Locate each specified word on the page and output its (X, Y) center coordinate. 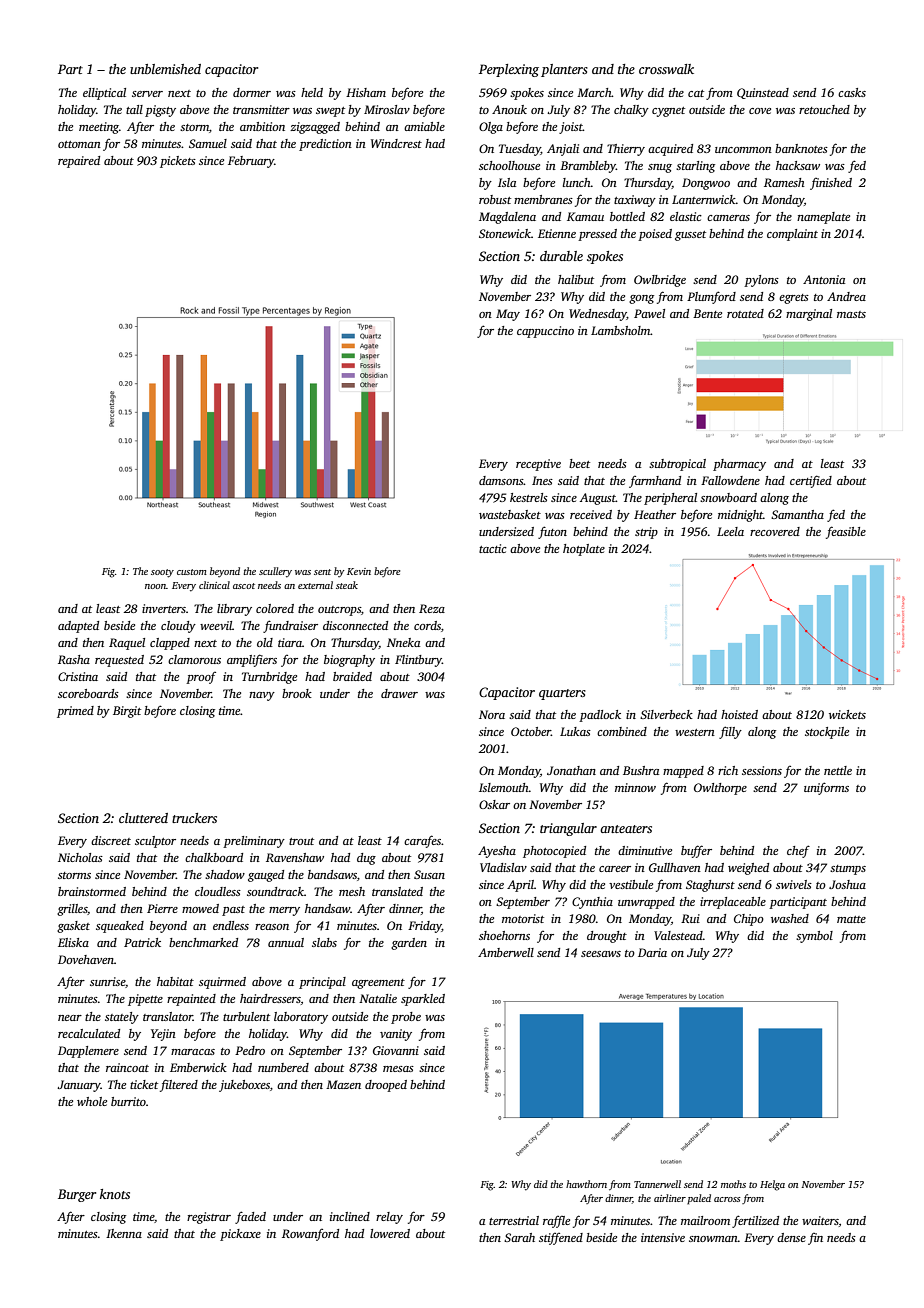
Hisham (366, 92)
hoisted (739, 714)
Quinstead (763, 93)
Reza (432, 608)
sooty (162, 573)
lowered (390, 1233)
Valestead (678, 935)
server (147, 94)
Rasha (74, 659)
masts (851, 314)
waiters (820, 1220)
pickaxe (240, 1235)
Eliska (73, 942)
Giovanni (396, 1050)
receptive (538, 465)
